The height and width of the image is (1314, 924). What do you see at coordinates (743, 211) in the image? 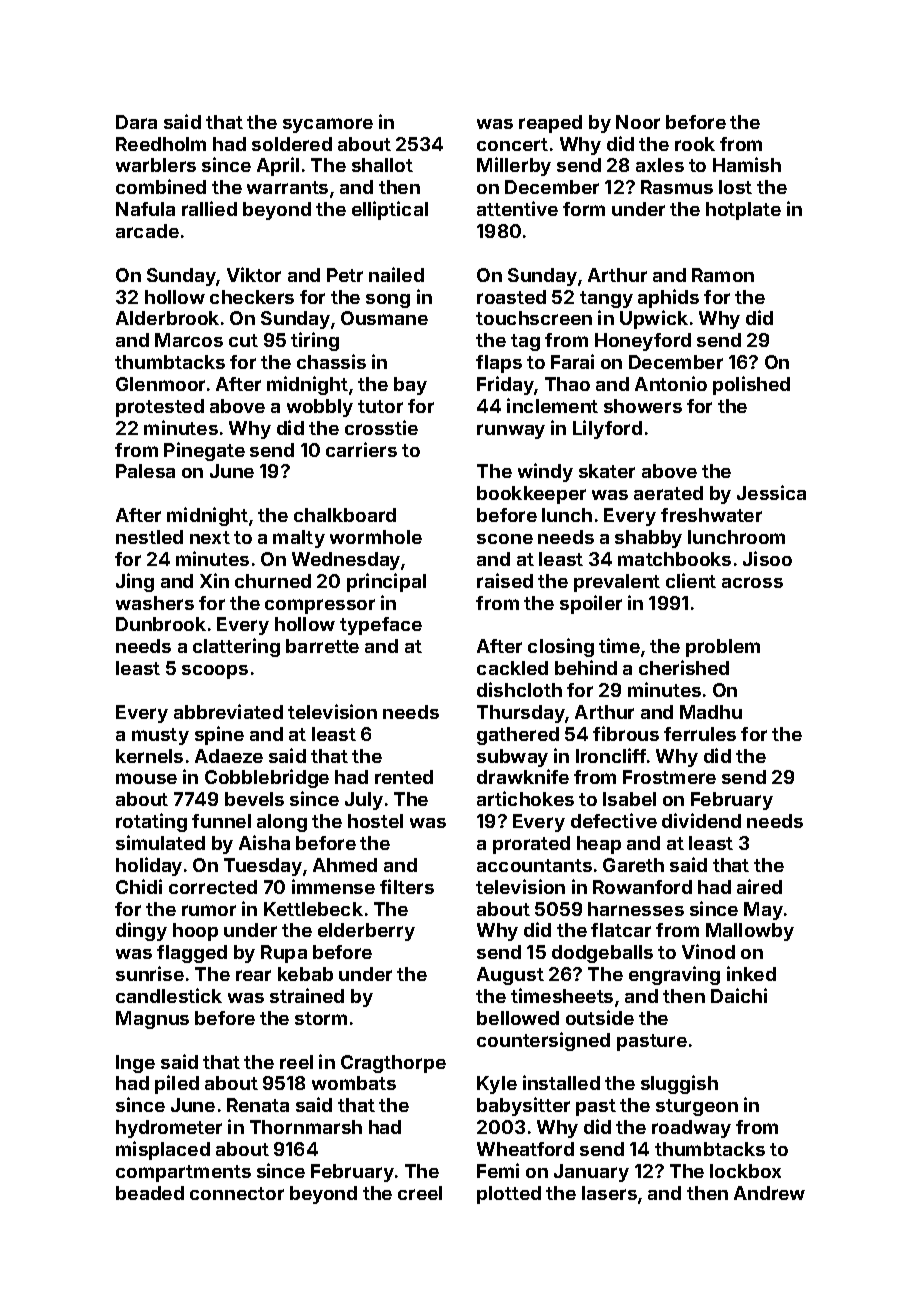
I see `hotplate` at bounding box center [743, 211].
